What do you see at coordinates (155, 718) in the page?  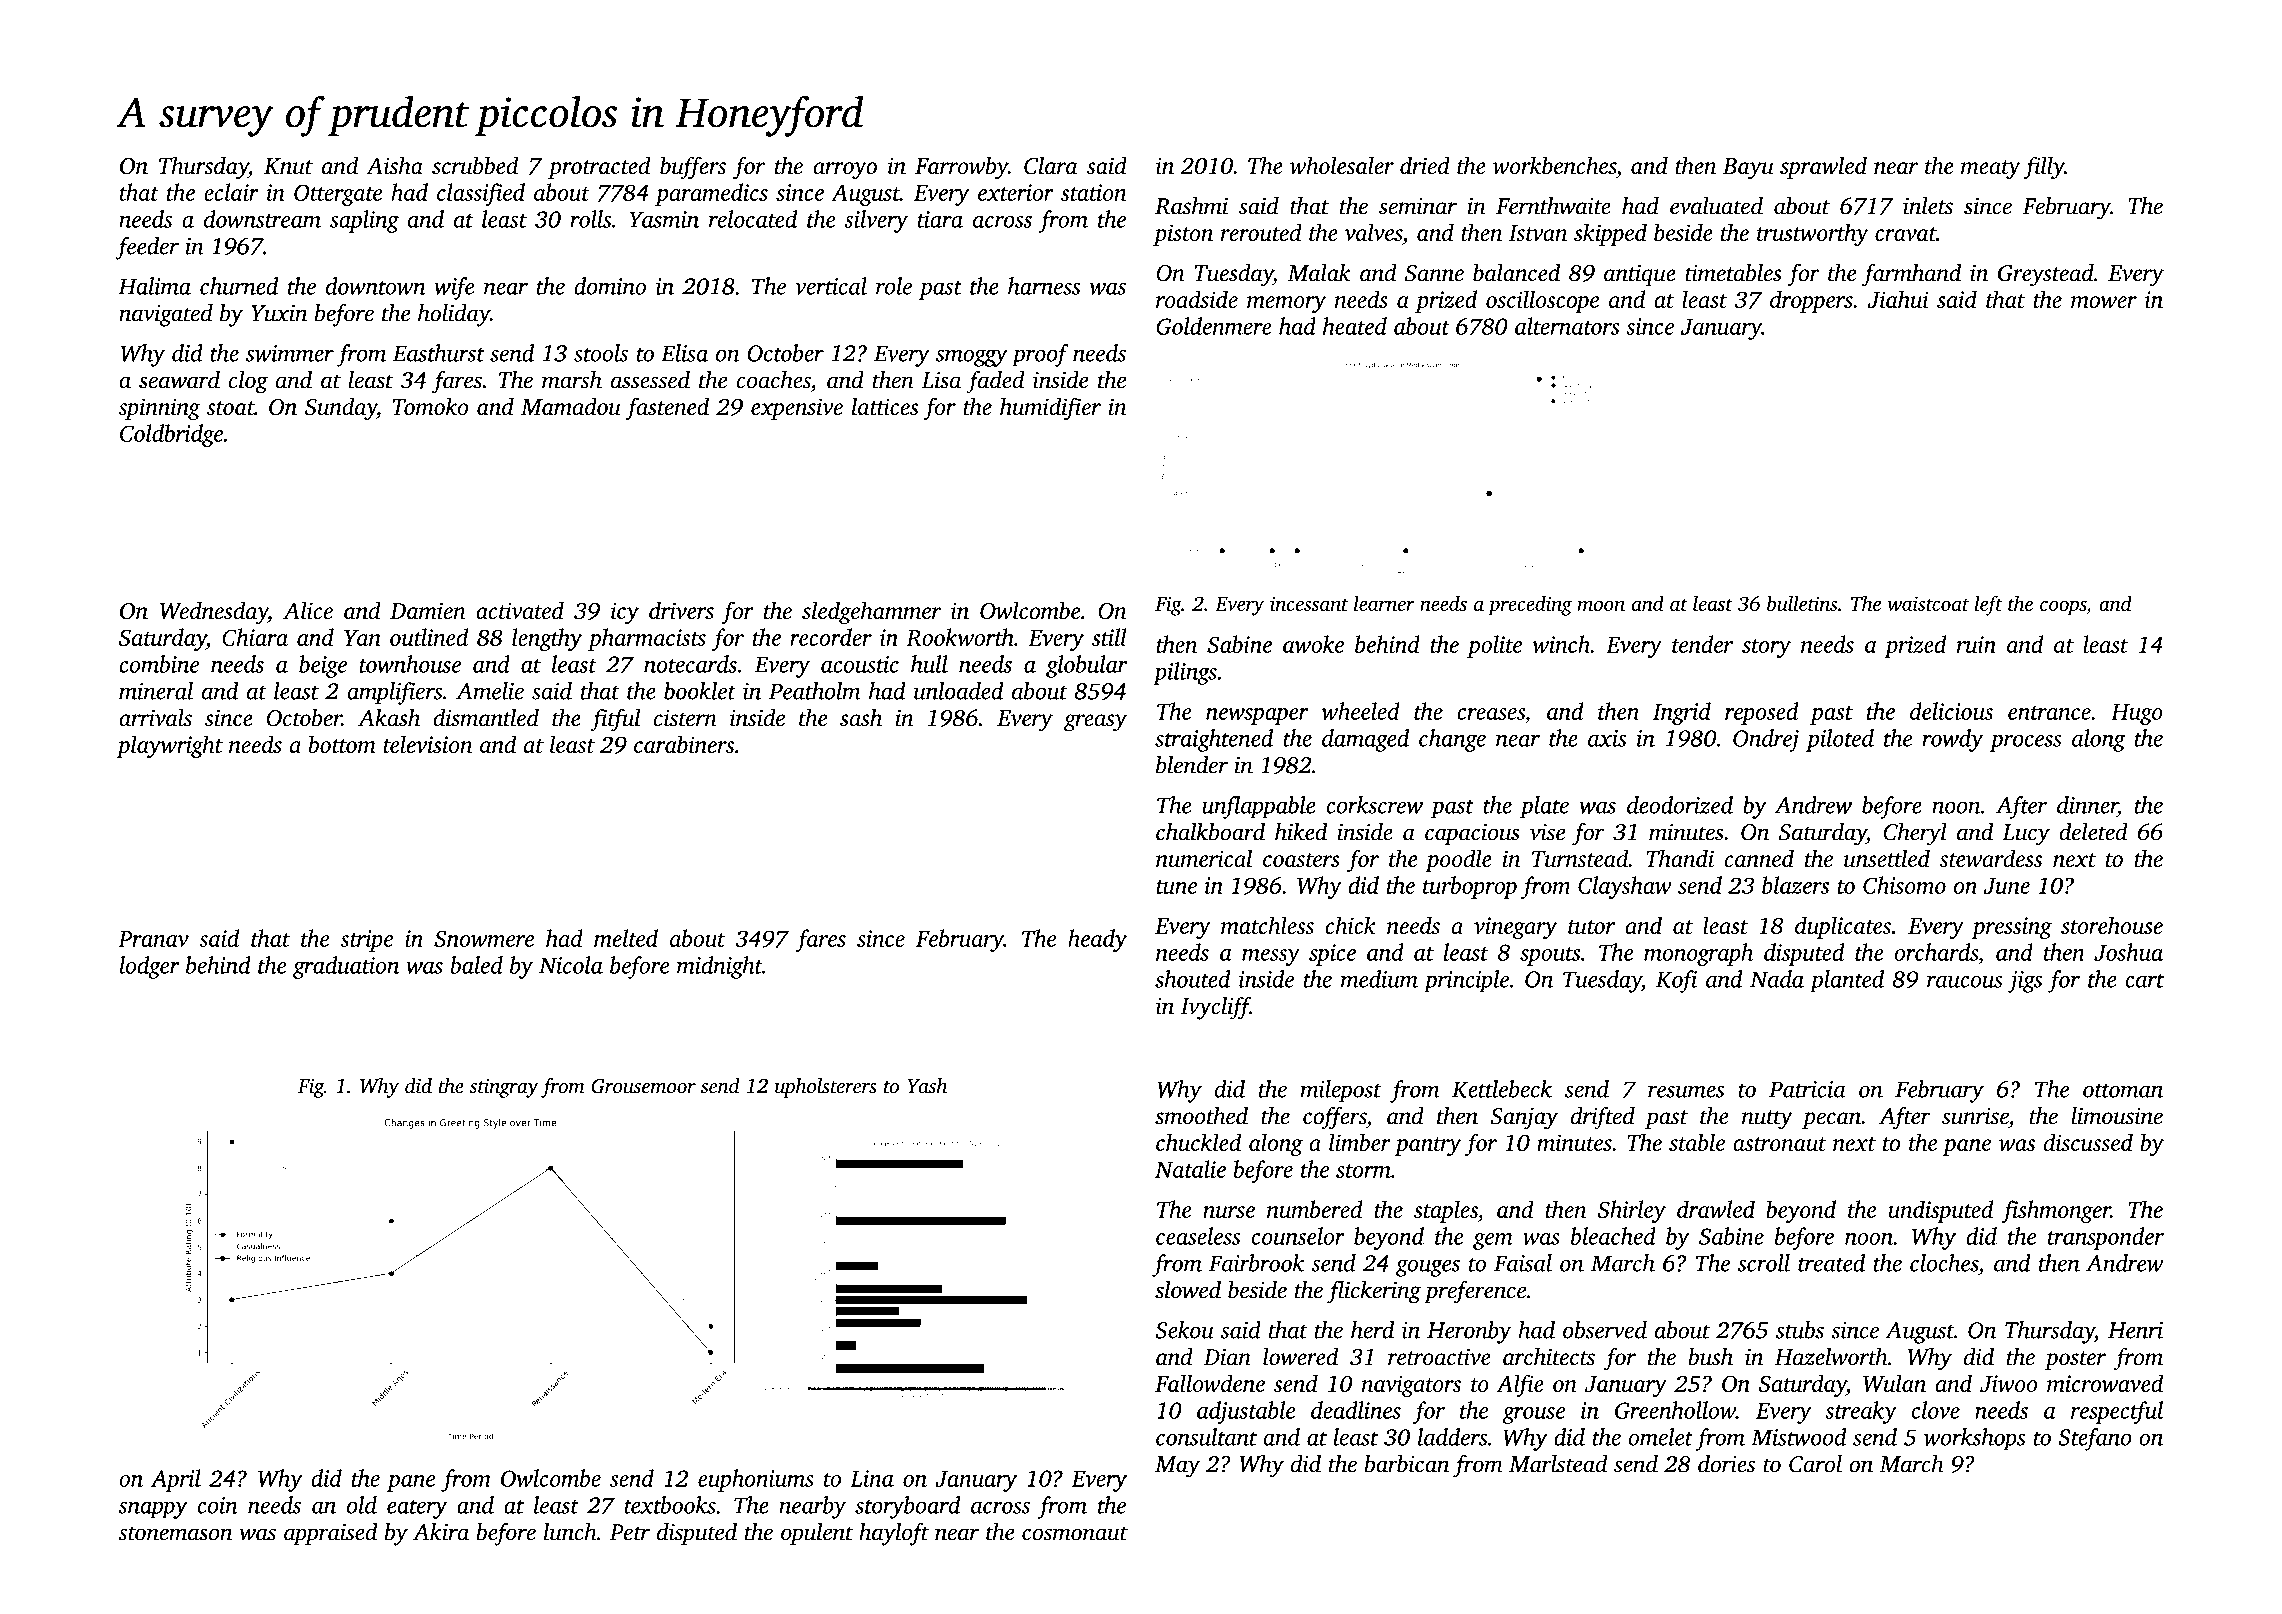 I see `arrivals` at bounding box center [155, 718].
